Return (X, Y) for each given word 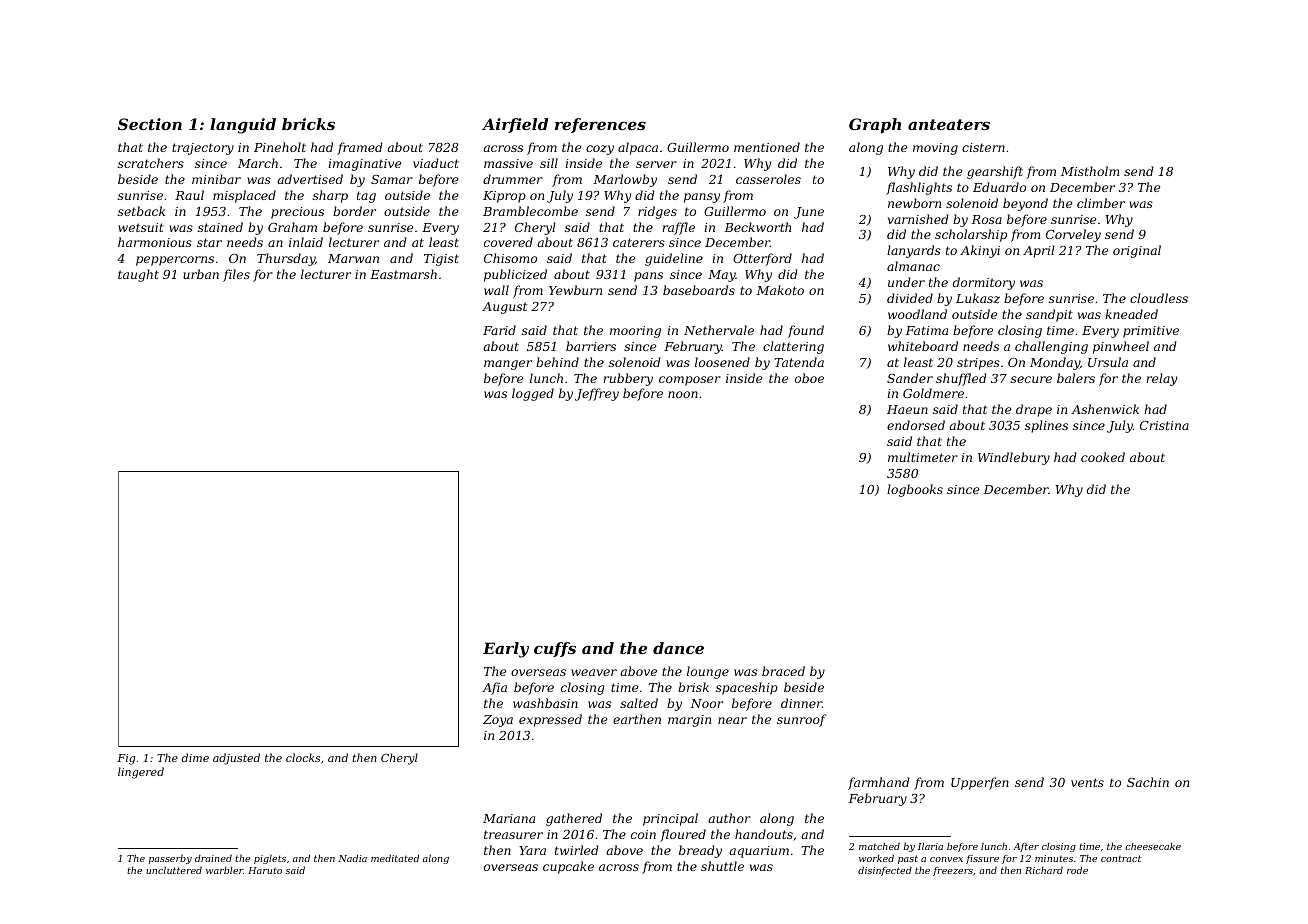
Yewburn (575, 290)
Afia (494, 688)
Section (150, 124)
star (209, 242)
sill (549, 163)
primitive (1151, 332)
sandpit (1049, 315)
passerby (170, 859)
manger (508, 365)
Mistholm (1090, 171)
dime (195, 757)
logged (533, 394)
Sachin (1148, 782)
